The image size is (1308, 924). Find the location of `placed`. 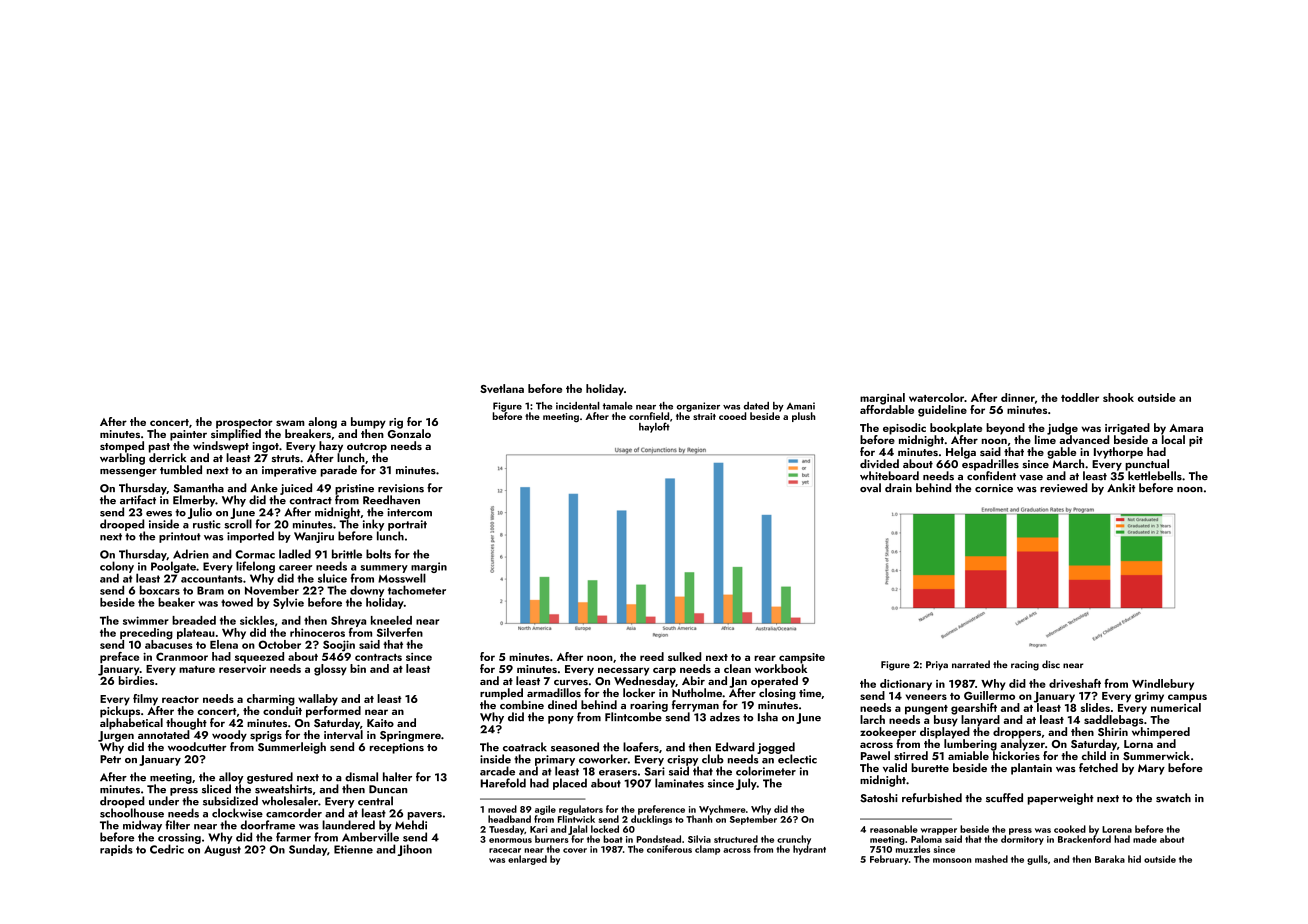

placed is located at coordinates (570, 784).
